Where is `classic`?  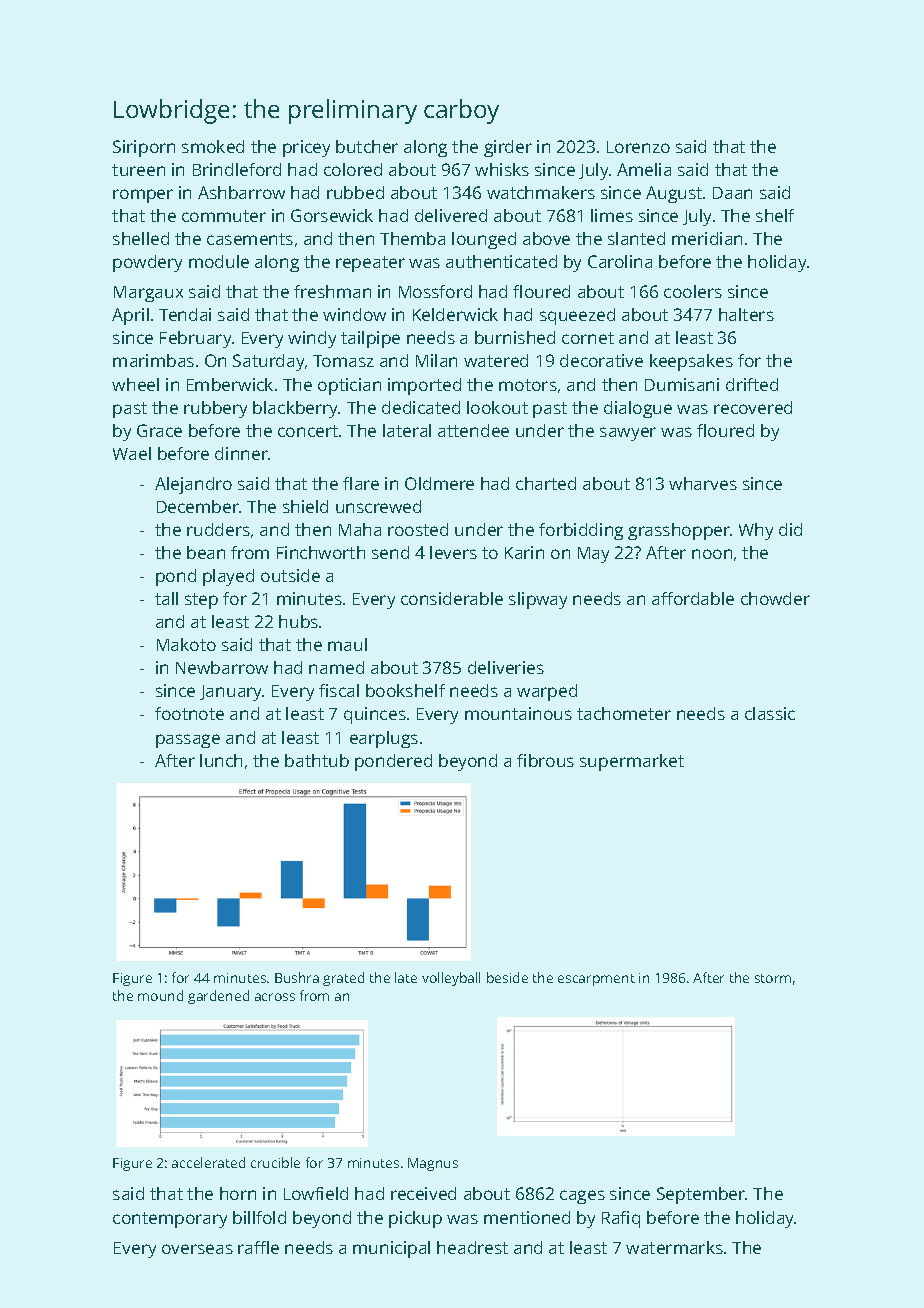 classic is located at coordinates (770, 713).
